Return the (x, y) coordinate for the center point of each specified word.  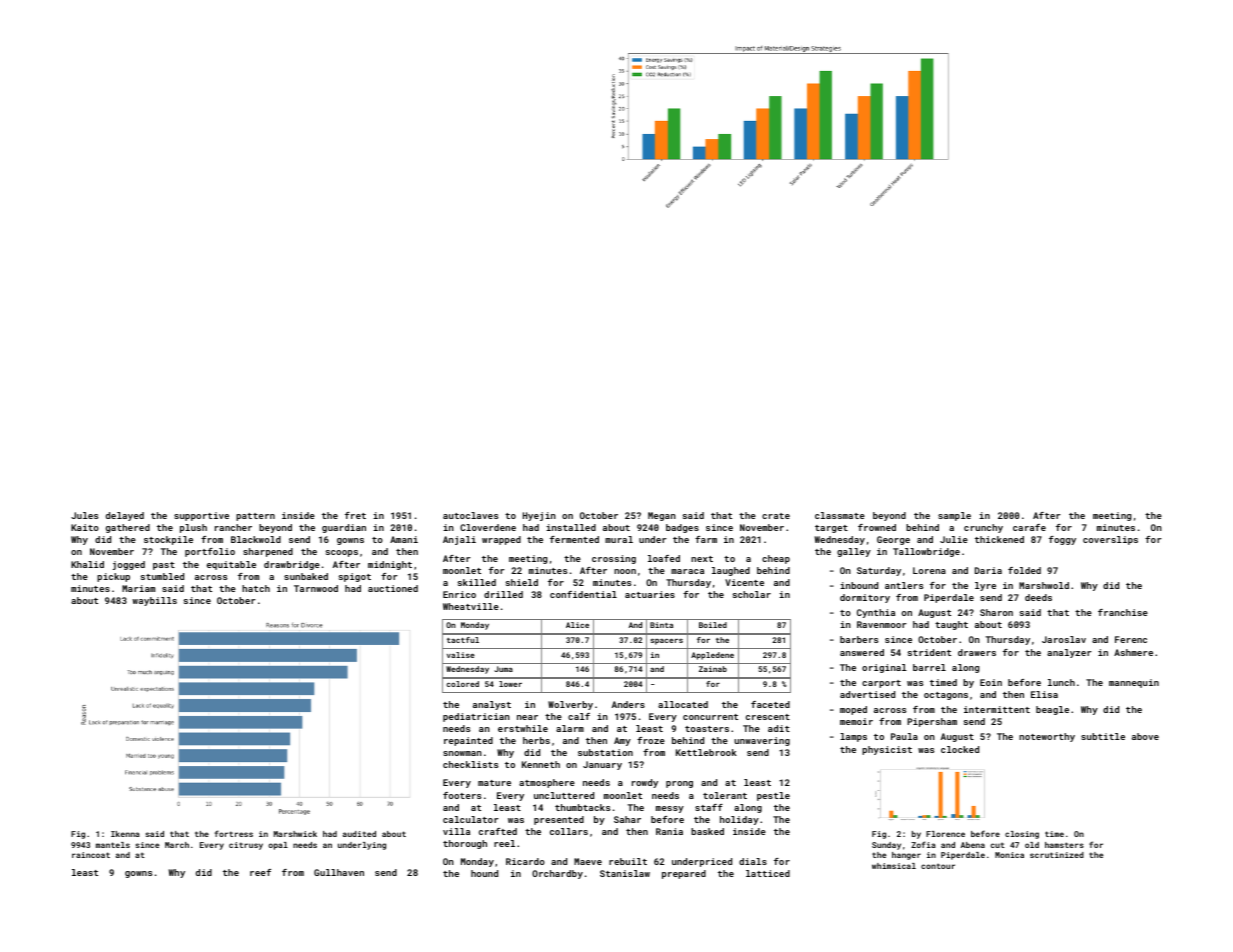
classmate (840, 515)
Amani (404, 539)
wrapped (501, 540)
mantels (113, 845)
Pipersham (932, 722)
